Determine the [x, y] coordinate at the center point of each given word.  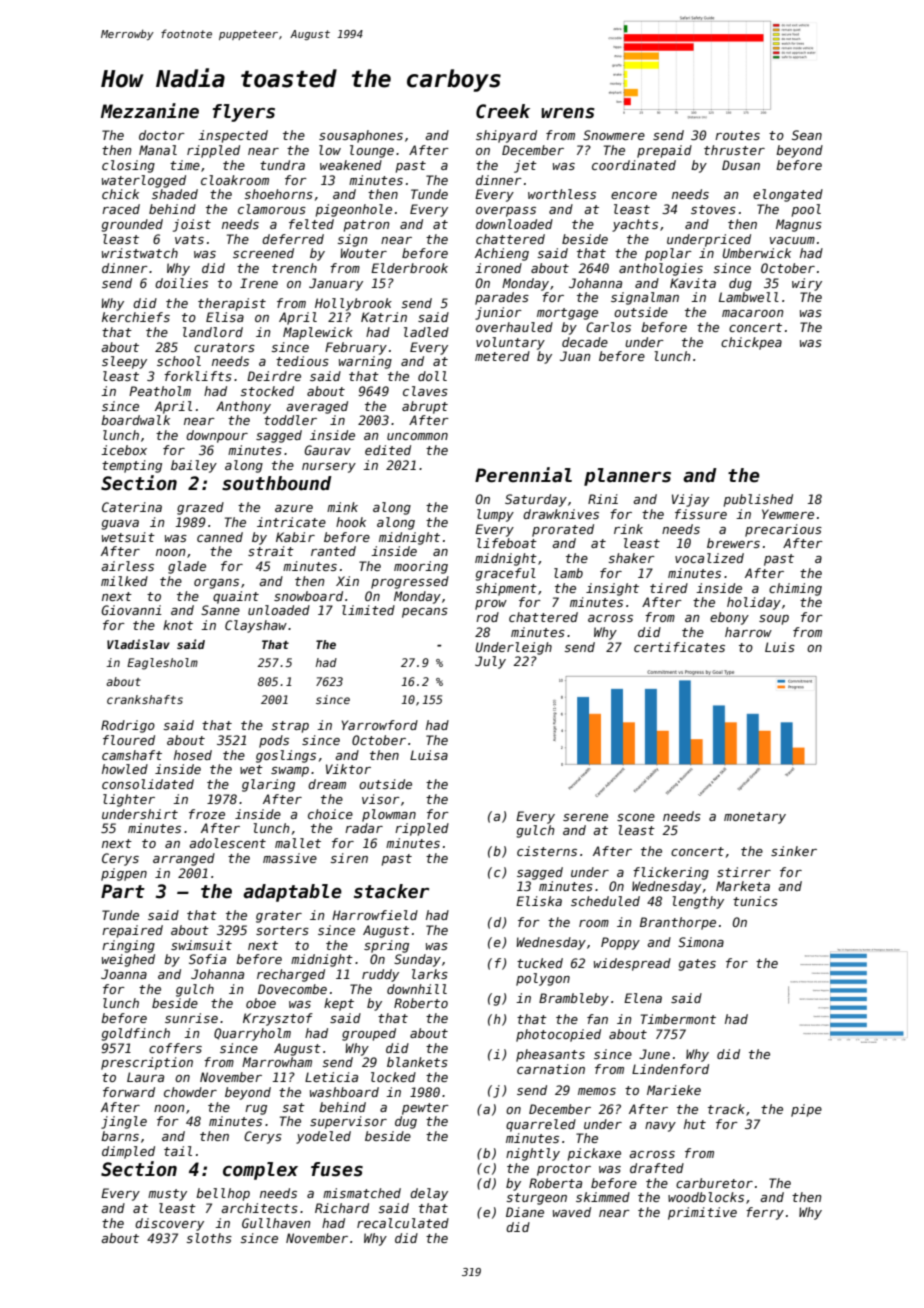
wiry [807, 284]
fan [597, 1019]
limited [368, 610]
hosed [193, 755]
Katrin [384, 317]
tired [669, 588]
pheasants [550, 1055]
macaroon [753, 313]
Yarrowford [380, 725]
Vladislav [138, 644]
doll [432, 376]
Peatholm [160, 391]
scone [636, 817]
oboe [261, 1003]
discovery [169, 1224]
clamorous [272, 209]
